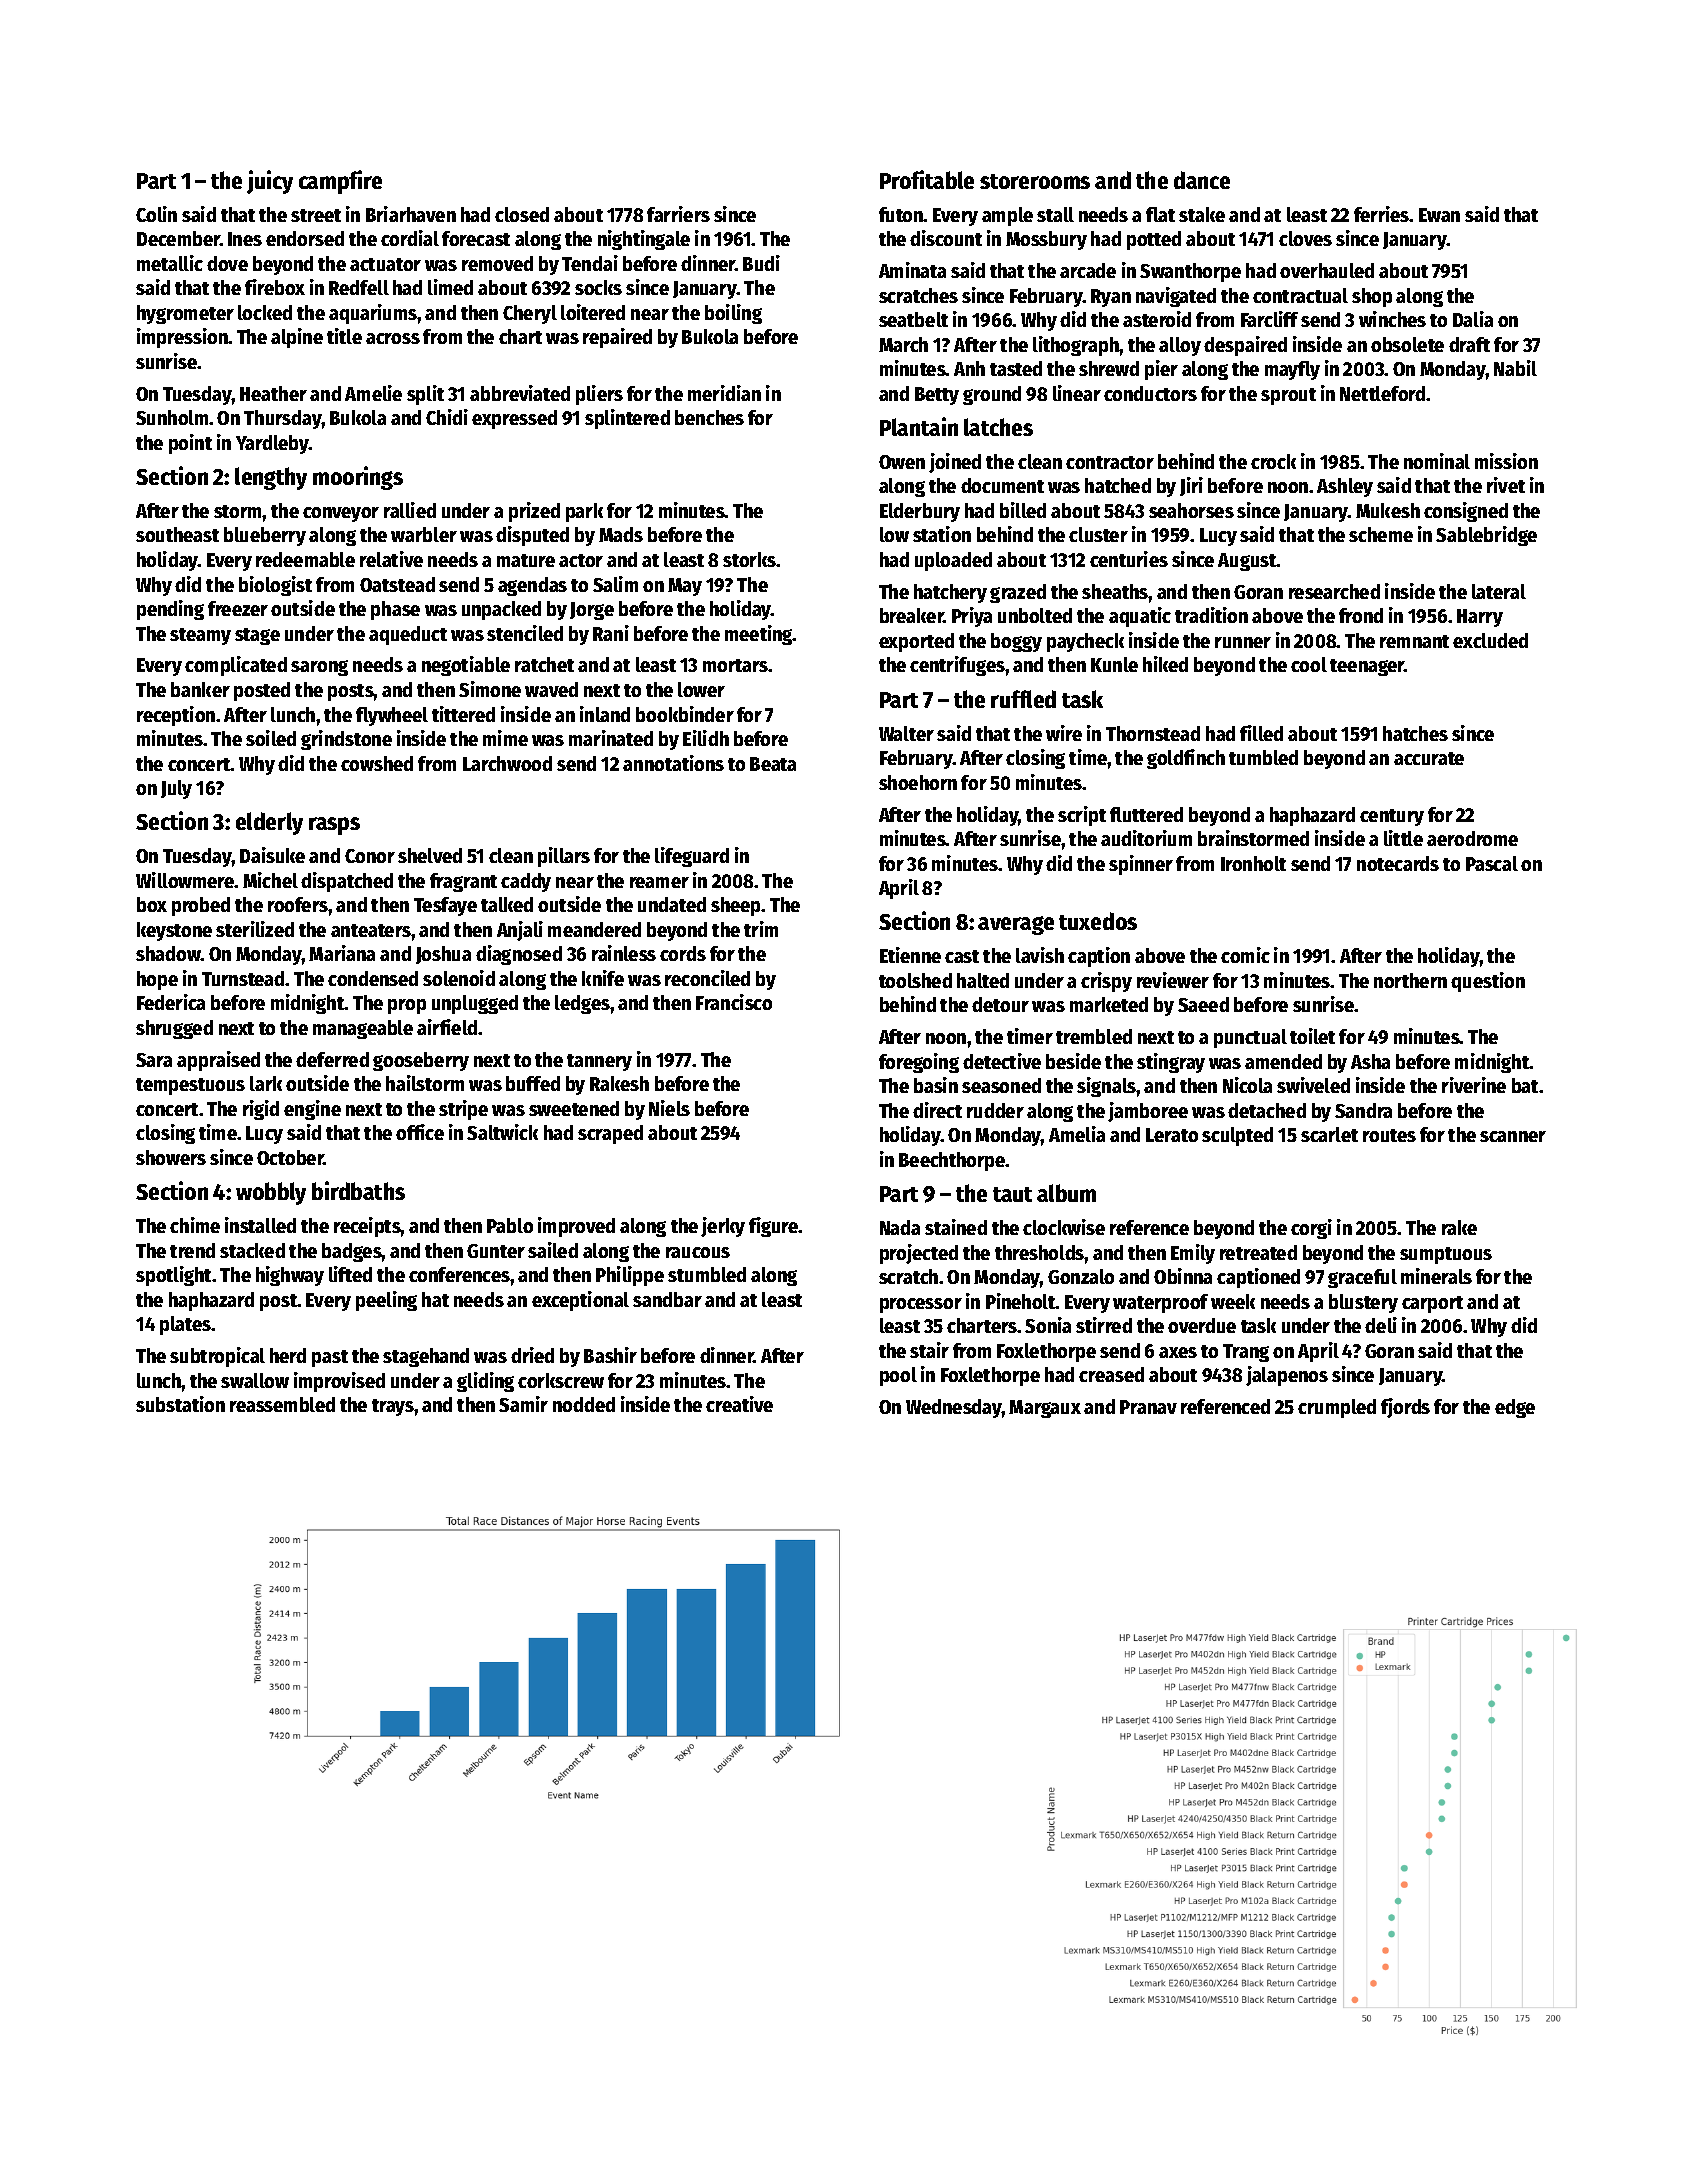 Image resolution: width=1683 pixels, height=2178 pixels. Describe the element at coordinates (190, 1086) in the page. I see `tempestuous` at that location.
